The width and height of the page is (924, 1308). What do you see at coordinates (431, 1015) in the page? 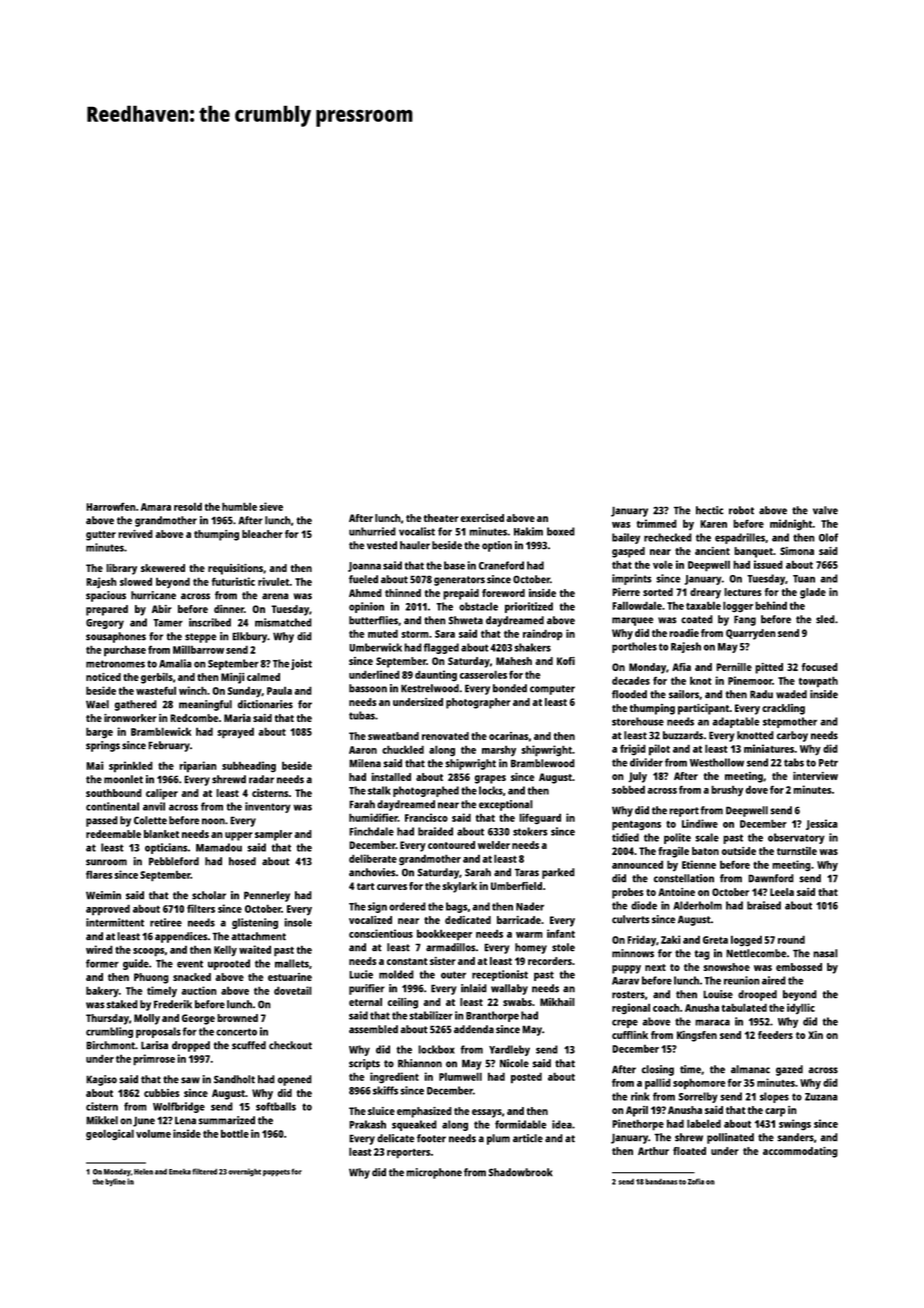
I see `stabilizer` at bounding box center [431, 1015].
